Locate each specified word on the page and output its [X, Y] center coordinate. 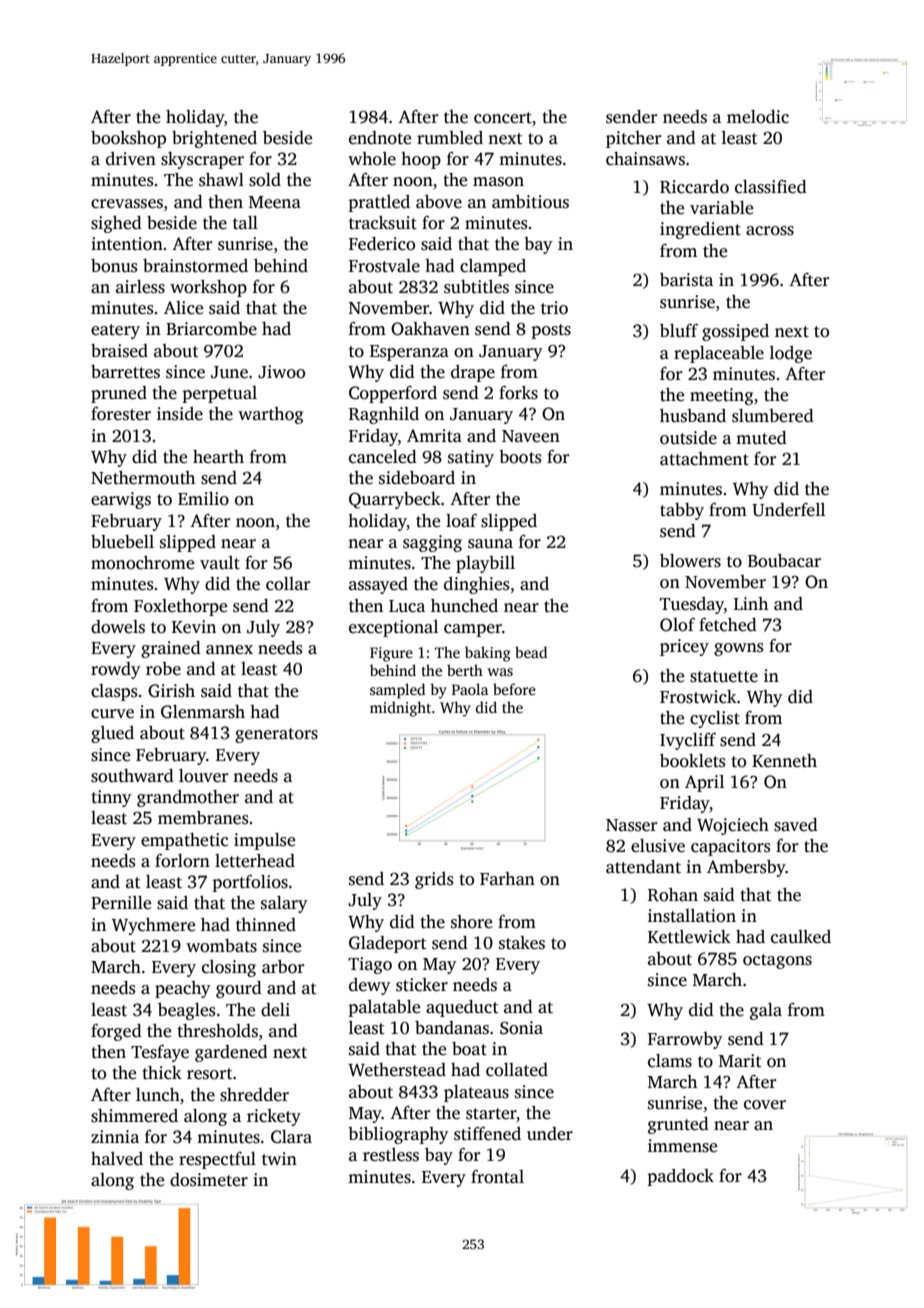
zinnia [115, 1136]
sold [265, 180]
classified [771, 187]
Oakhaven [430, 329]
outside [688, 438]
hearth [218, 457]
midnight [400, 709]
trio [554, 308]
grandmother [188, 798]
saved [796, 825]
